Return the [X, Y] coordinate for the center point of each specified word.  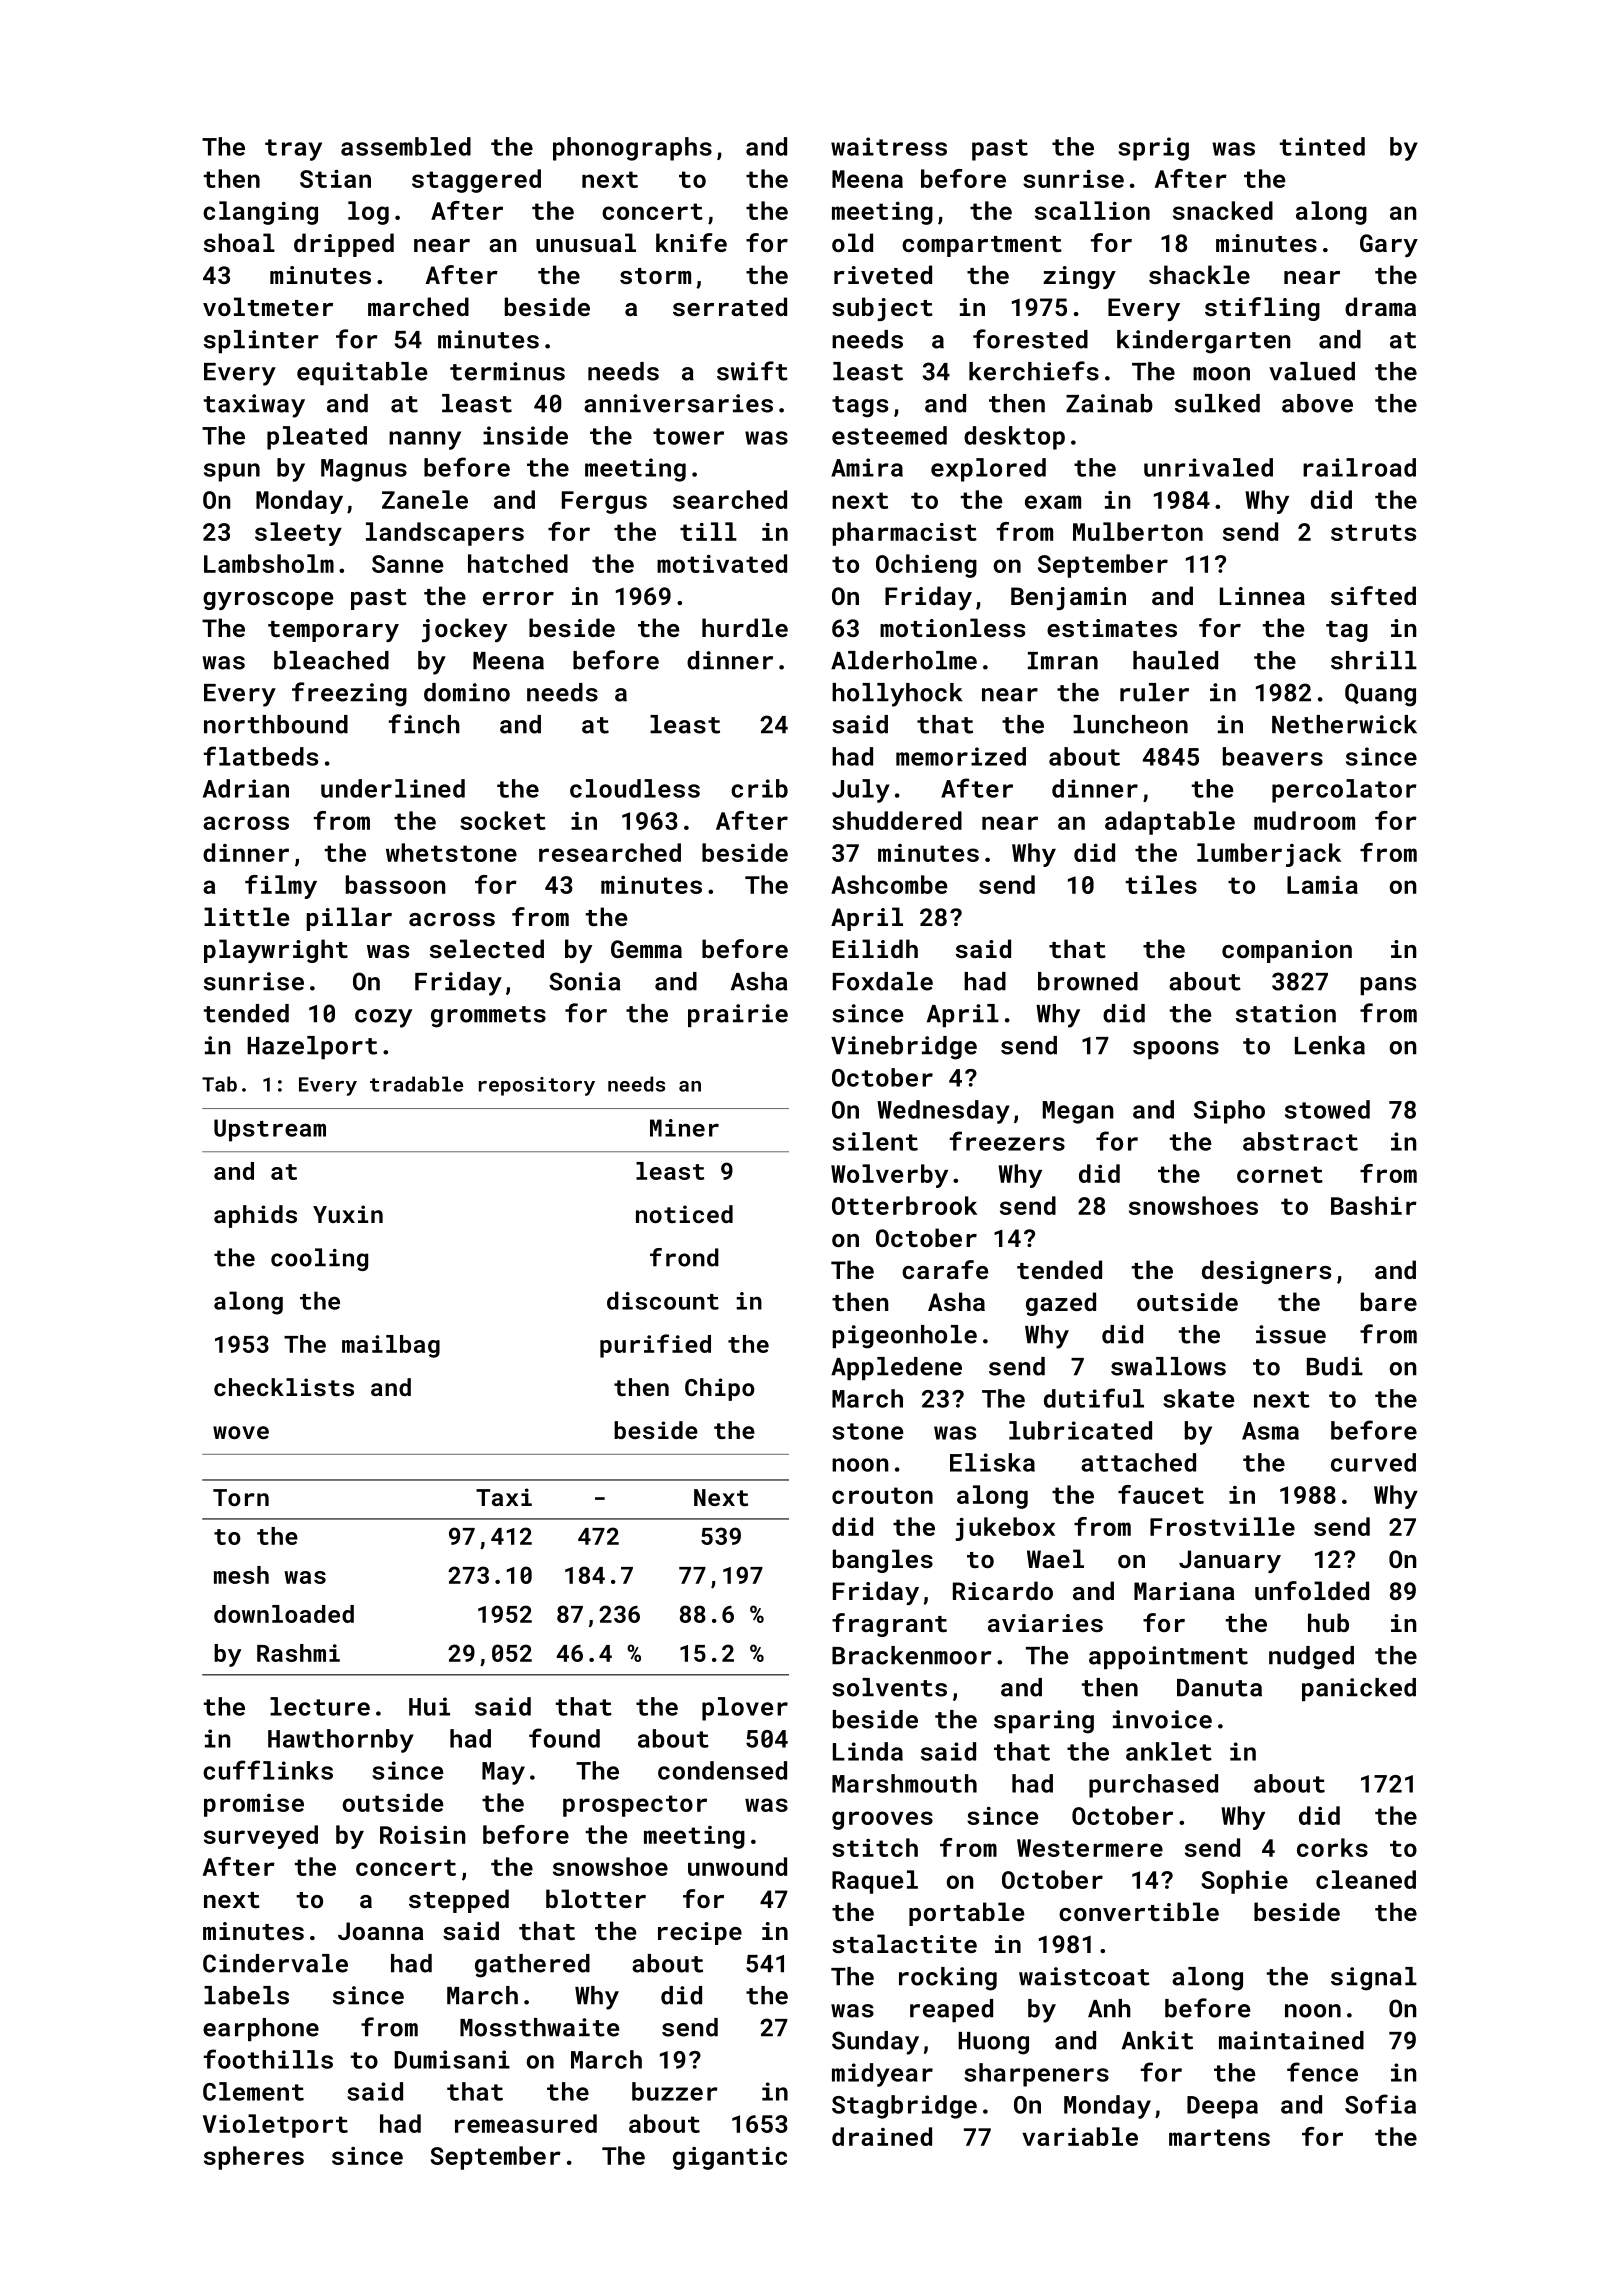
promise [254, 1805]
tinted [1322, 146]
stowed [1327, 1109]
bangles [883, 1561]
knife [691, 242]
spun [232, 472]
